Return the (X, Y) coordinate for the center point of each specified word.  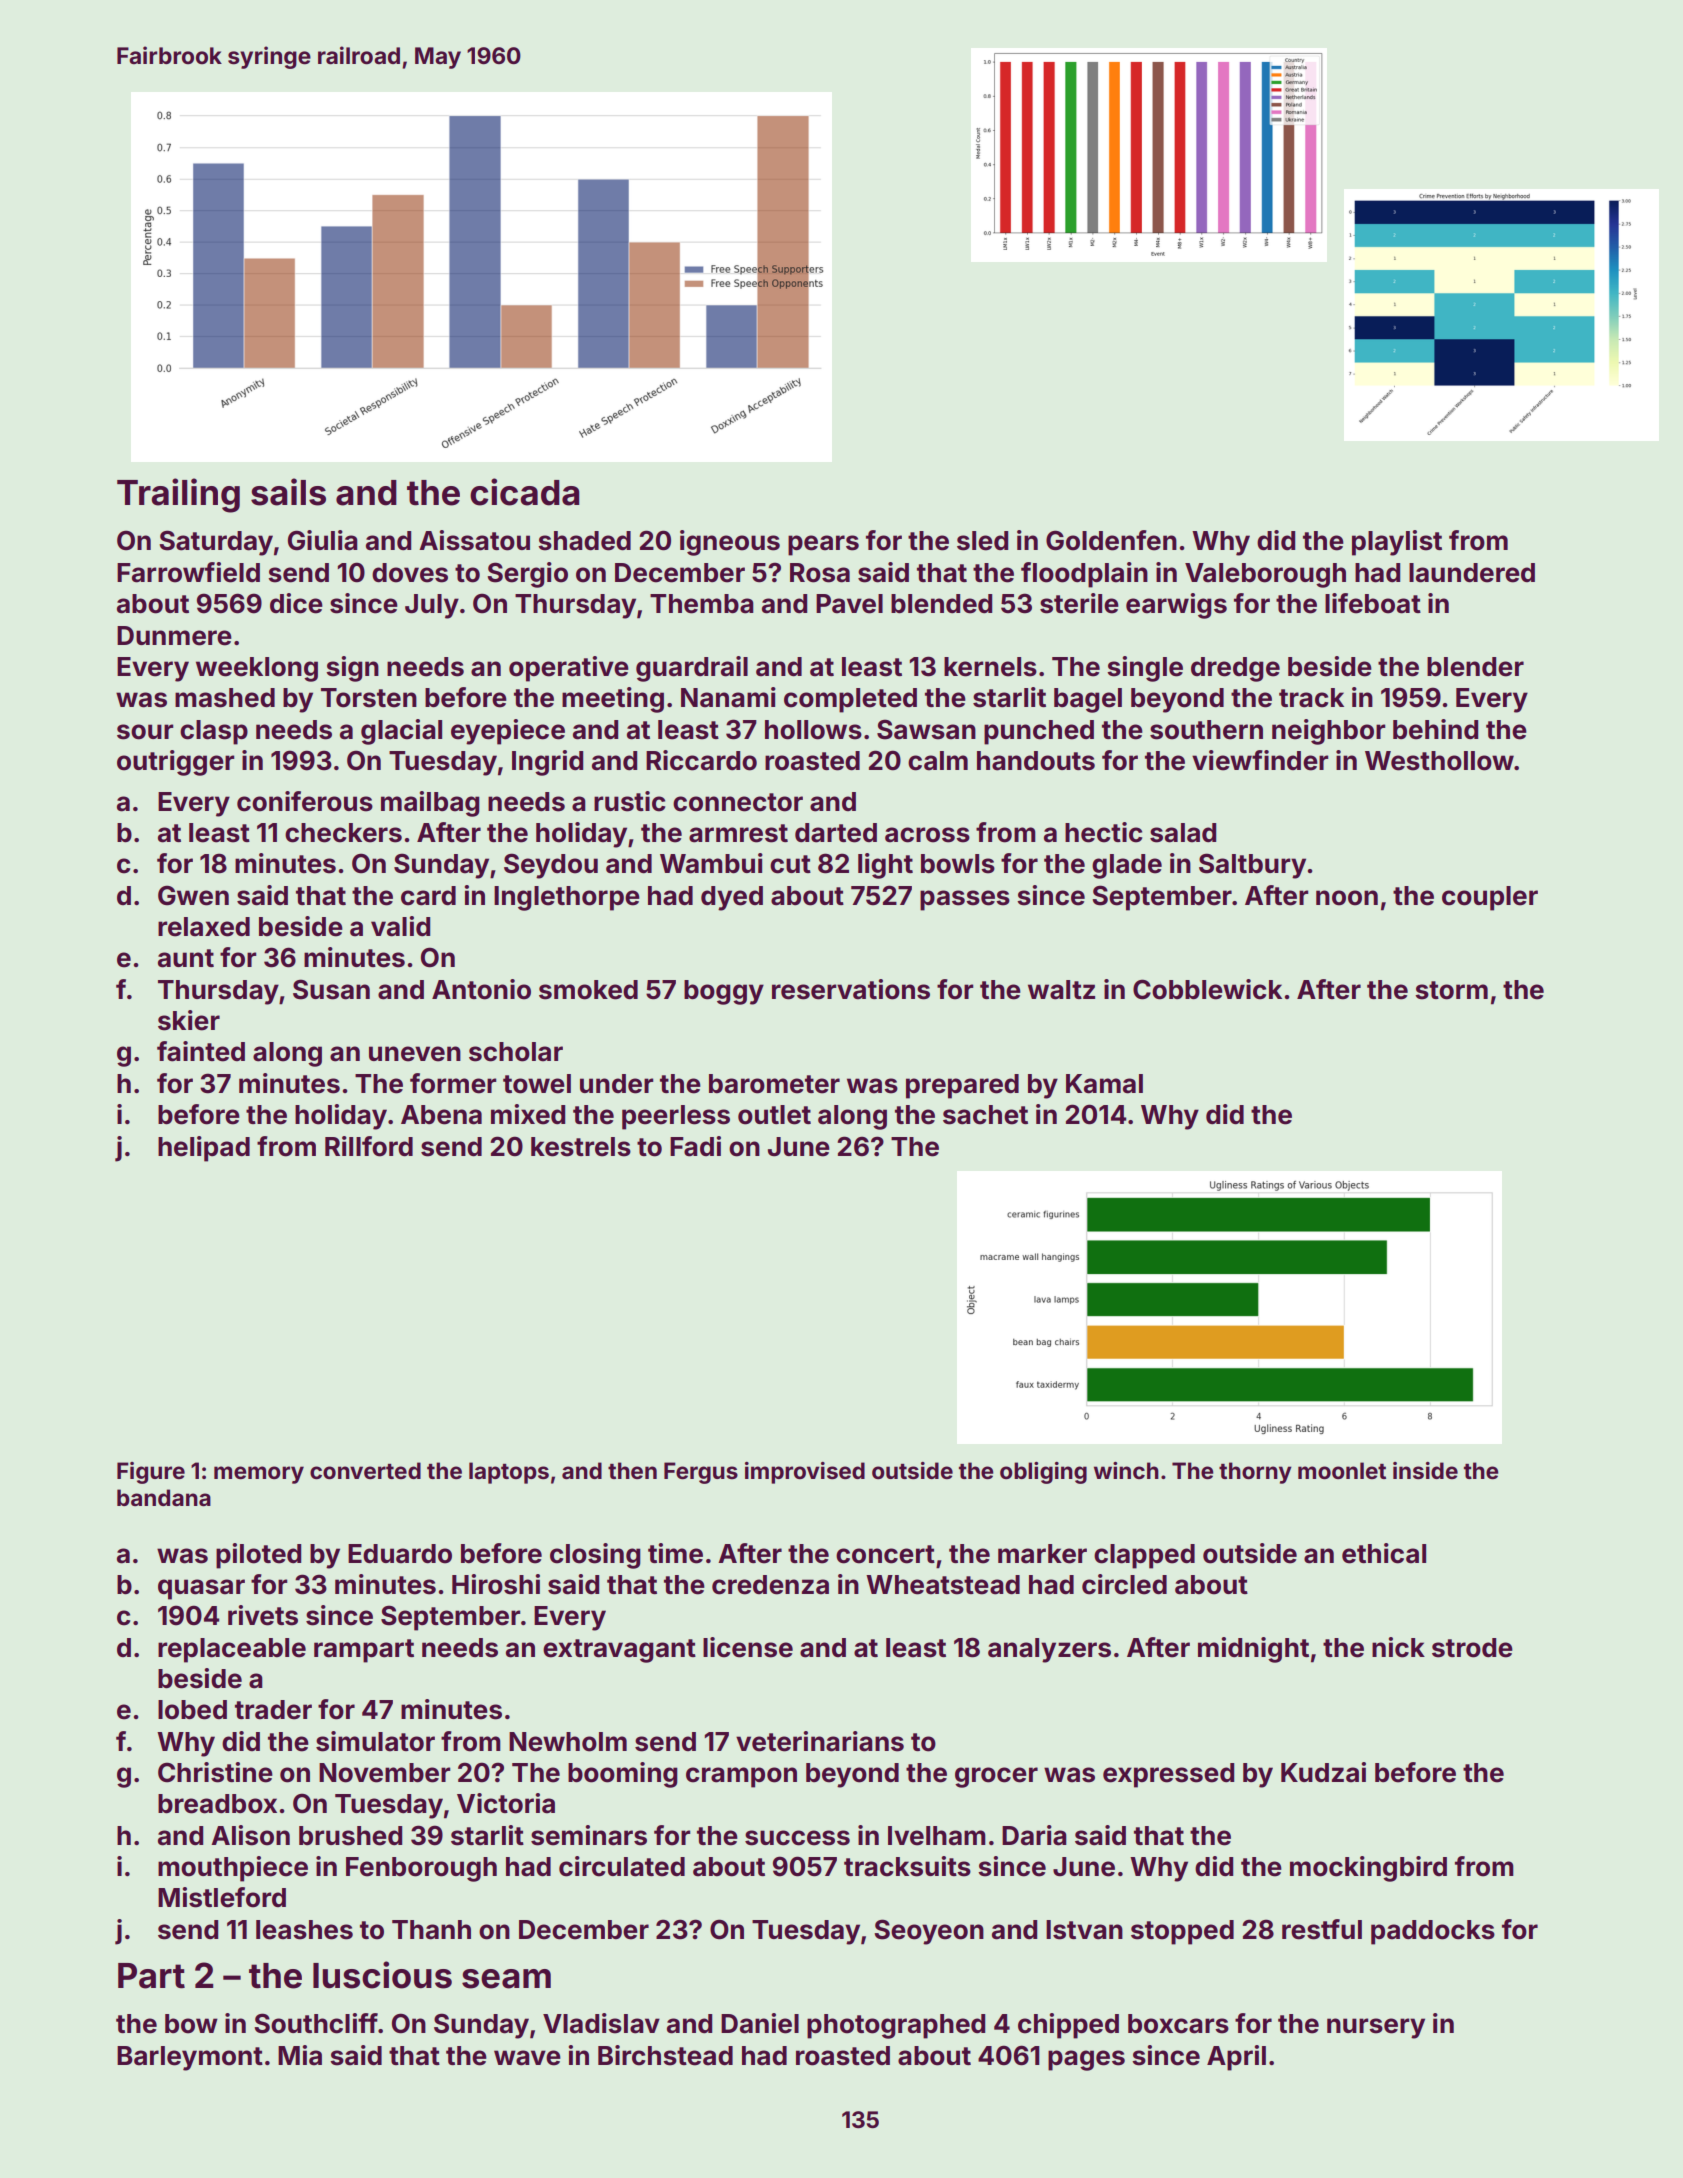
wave (527, 2058)
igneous (730, 543)
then (632, 1470)
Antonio (481, 989)
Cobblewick (1207, 989)
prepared (962, 1086)
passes (965, 900)
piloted (258, 1556)
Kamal (1104, 1084)
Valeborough (1265, 575)
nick (1398, 1647)
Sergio (527, 575)
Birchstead (665, 2055)
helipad (204, 1149)
